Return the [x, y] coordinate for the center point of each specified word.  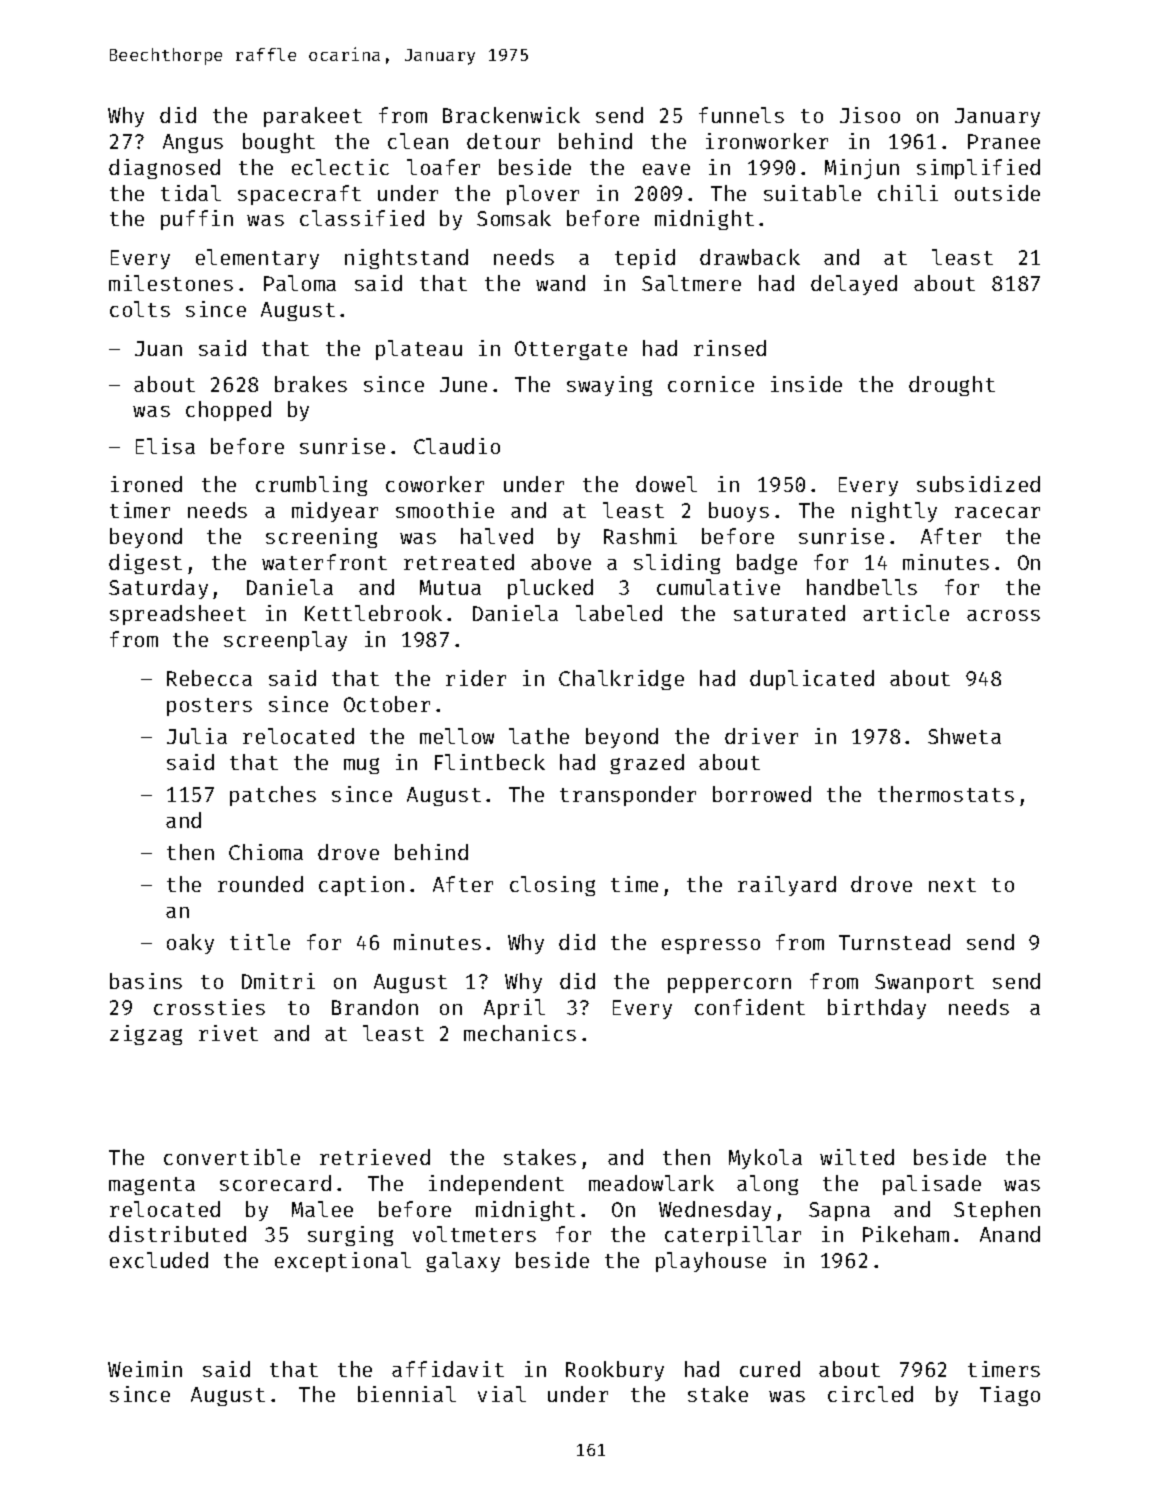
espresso [711, 946]
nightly [894, 512]
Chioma [266, 852]
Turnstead [894, 942]
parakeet [313, 117]
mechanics [520, 1033]
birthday [877, 1009]
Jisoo [870, 115]
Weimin [145, 1369]
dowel [666, 484]
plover [543, 195]
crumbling [311, 486]
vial [502, 1394]
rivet [228, 1033]
